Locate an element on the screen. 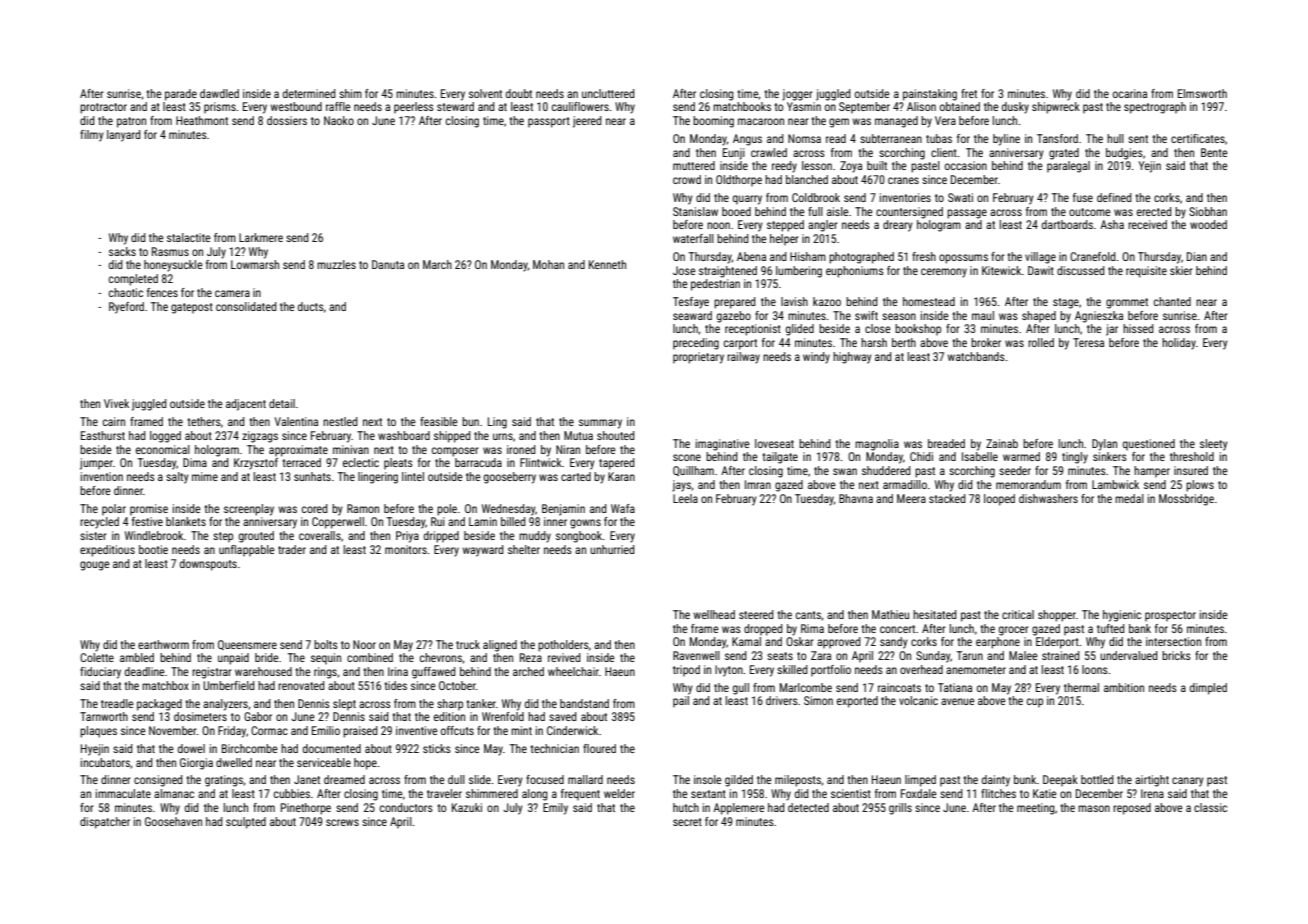 The height and width of the screenshot is (924, 1308). classic is located at coordinates (1210, 807).
